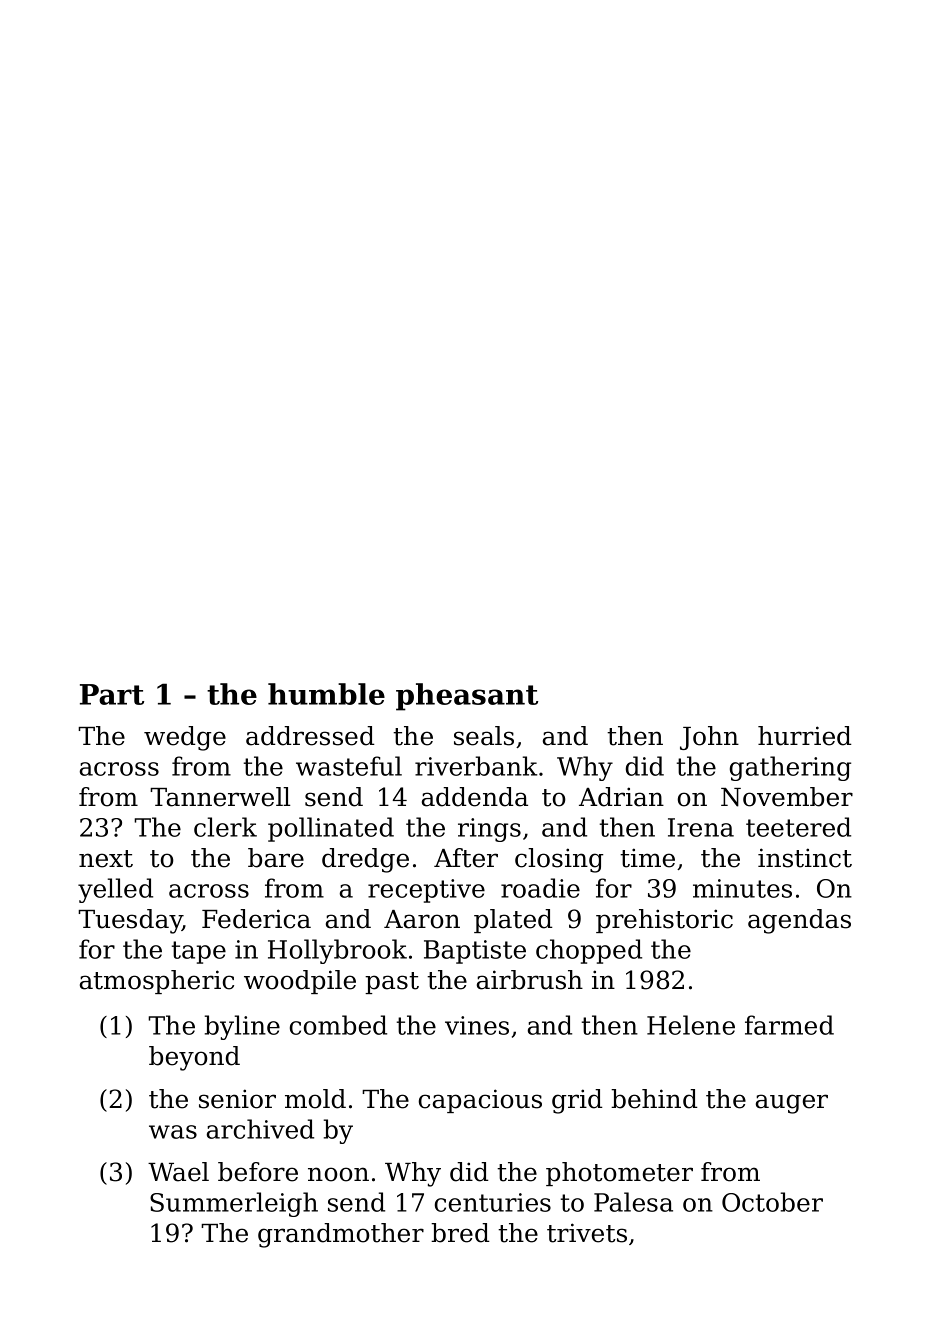 This screenshot has height=1322, width=931. I want to click on instinct, so click(805, 858).
